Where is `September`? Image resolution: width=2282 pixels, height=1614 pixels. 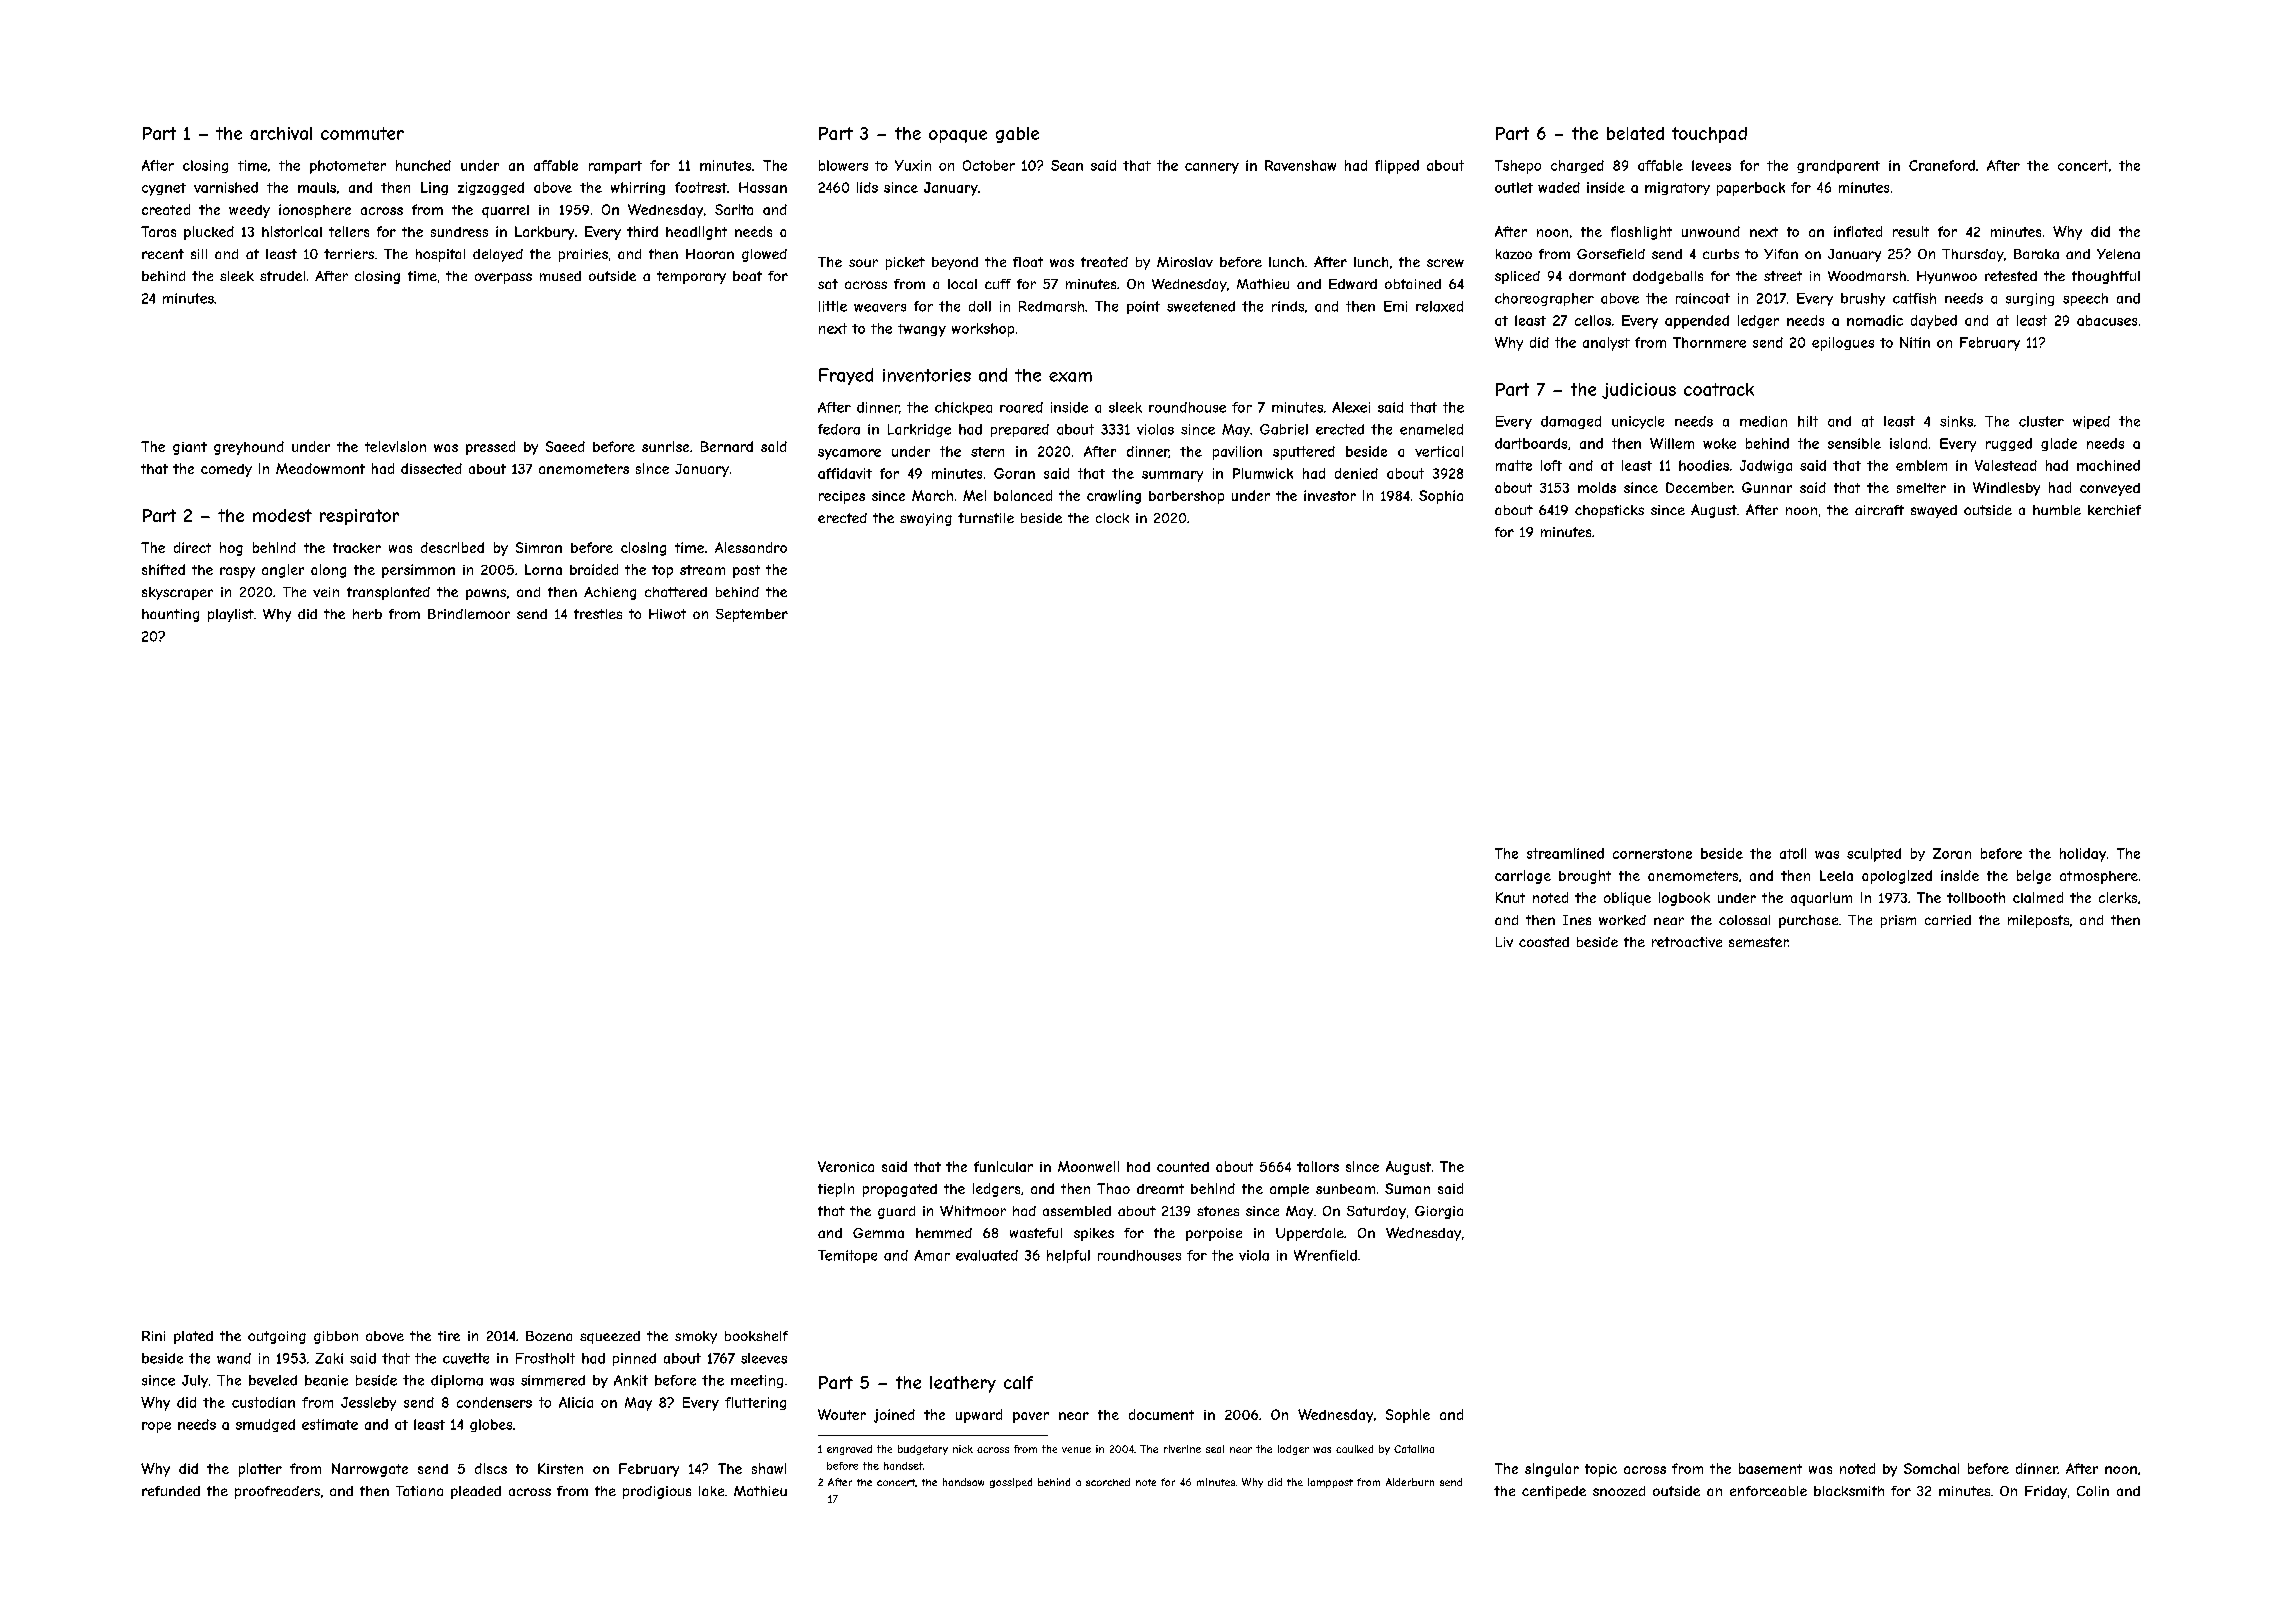 September is located at coordinates (752, 615).
